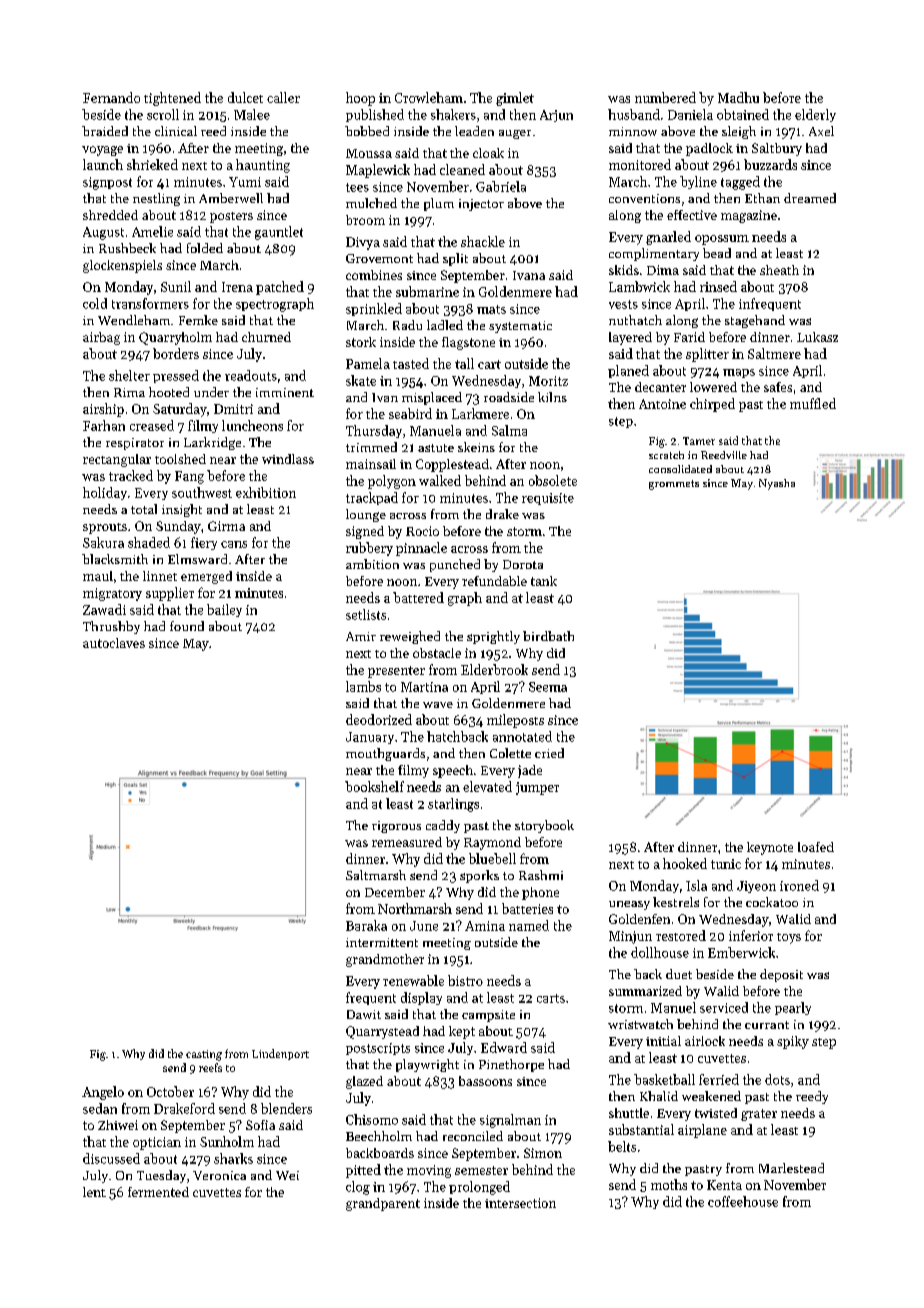  I want to click on Salma, so click(509, 430).
